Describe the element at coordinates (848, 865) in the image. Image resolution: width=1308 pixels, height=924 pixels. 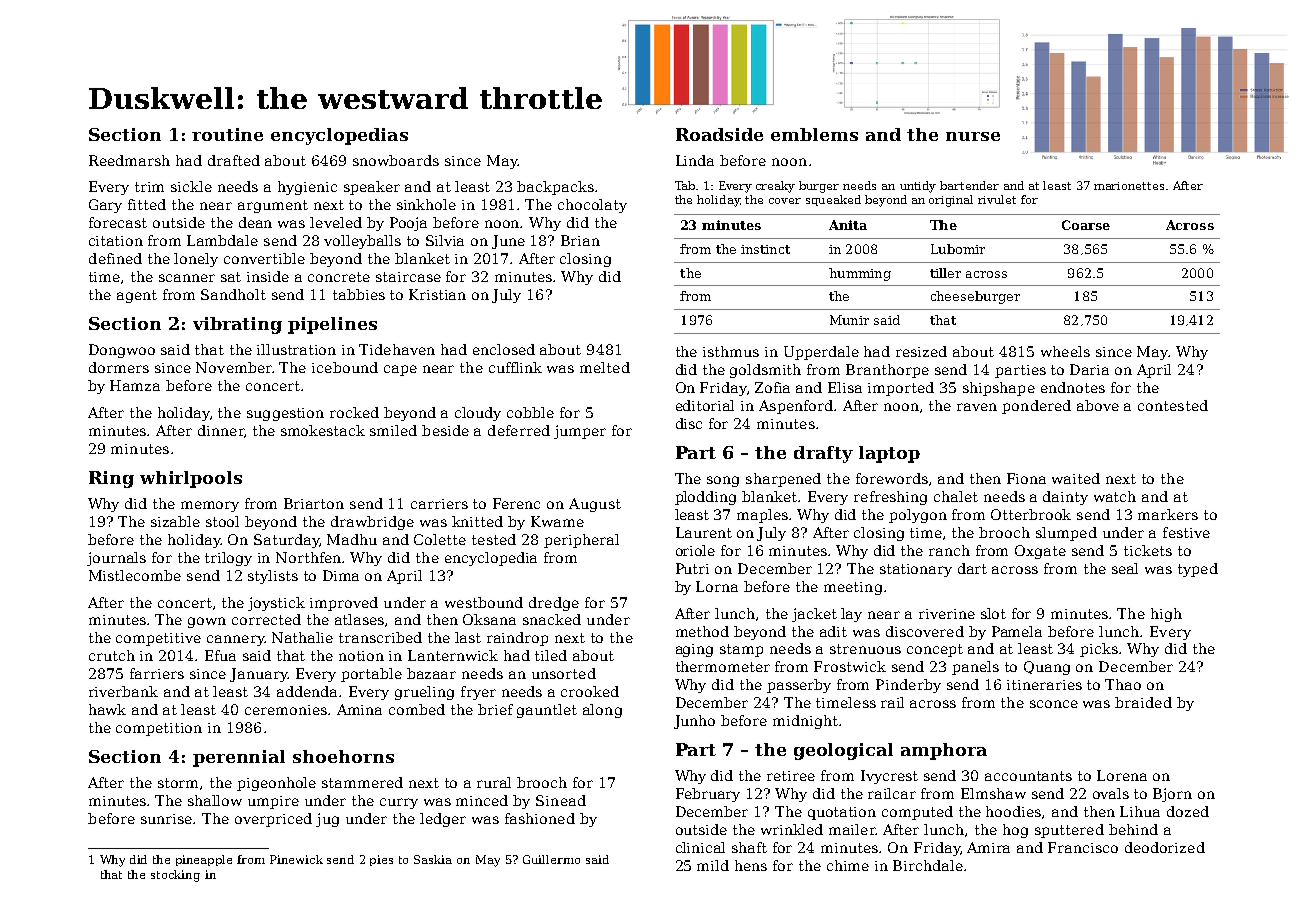
I see `chime` at that location.
